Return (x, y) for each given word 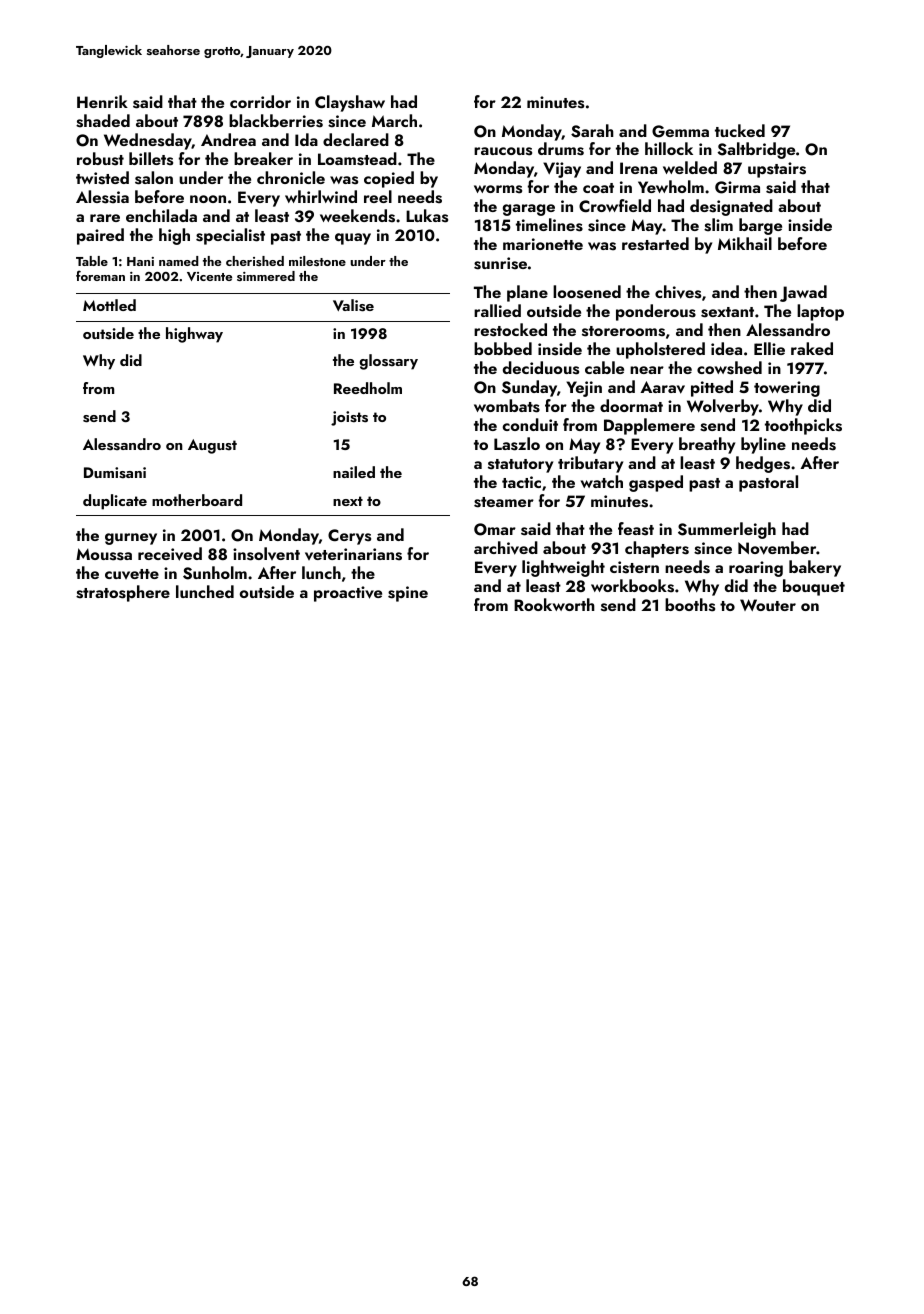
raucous (503, 151)
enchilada (161, 215)
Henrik (102, 101)
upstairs (777, 170)
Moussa (104, 554)
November (777, 548)
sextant (727, 312)
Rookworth (554, 604)
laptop (820, 312)
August (212, 446)
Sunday (529, 388)
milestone (317, 261)
